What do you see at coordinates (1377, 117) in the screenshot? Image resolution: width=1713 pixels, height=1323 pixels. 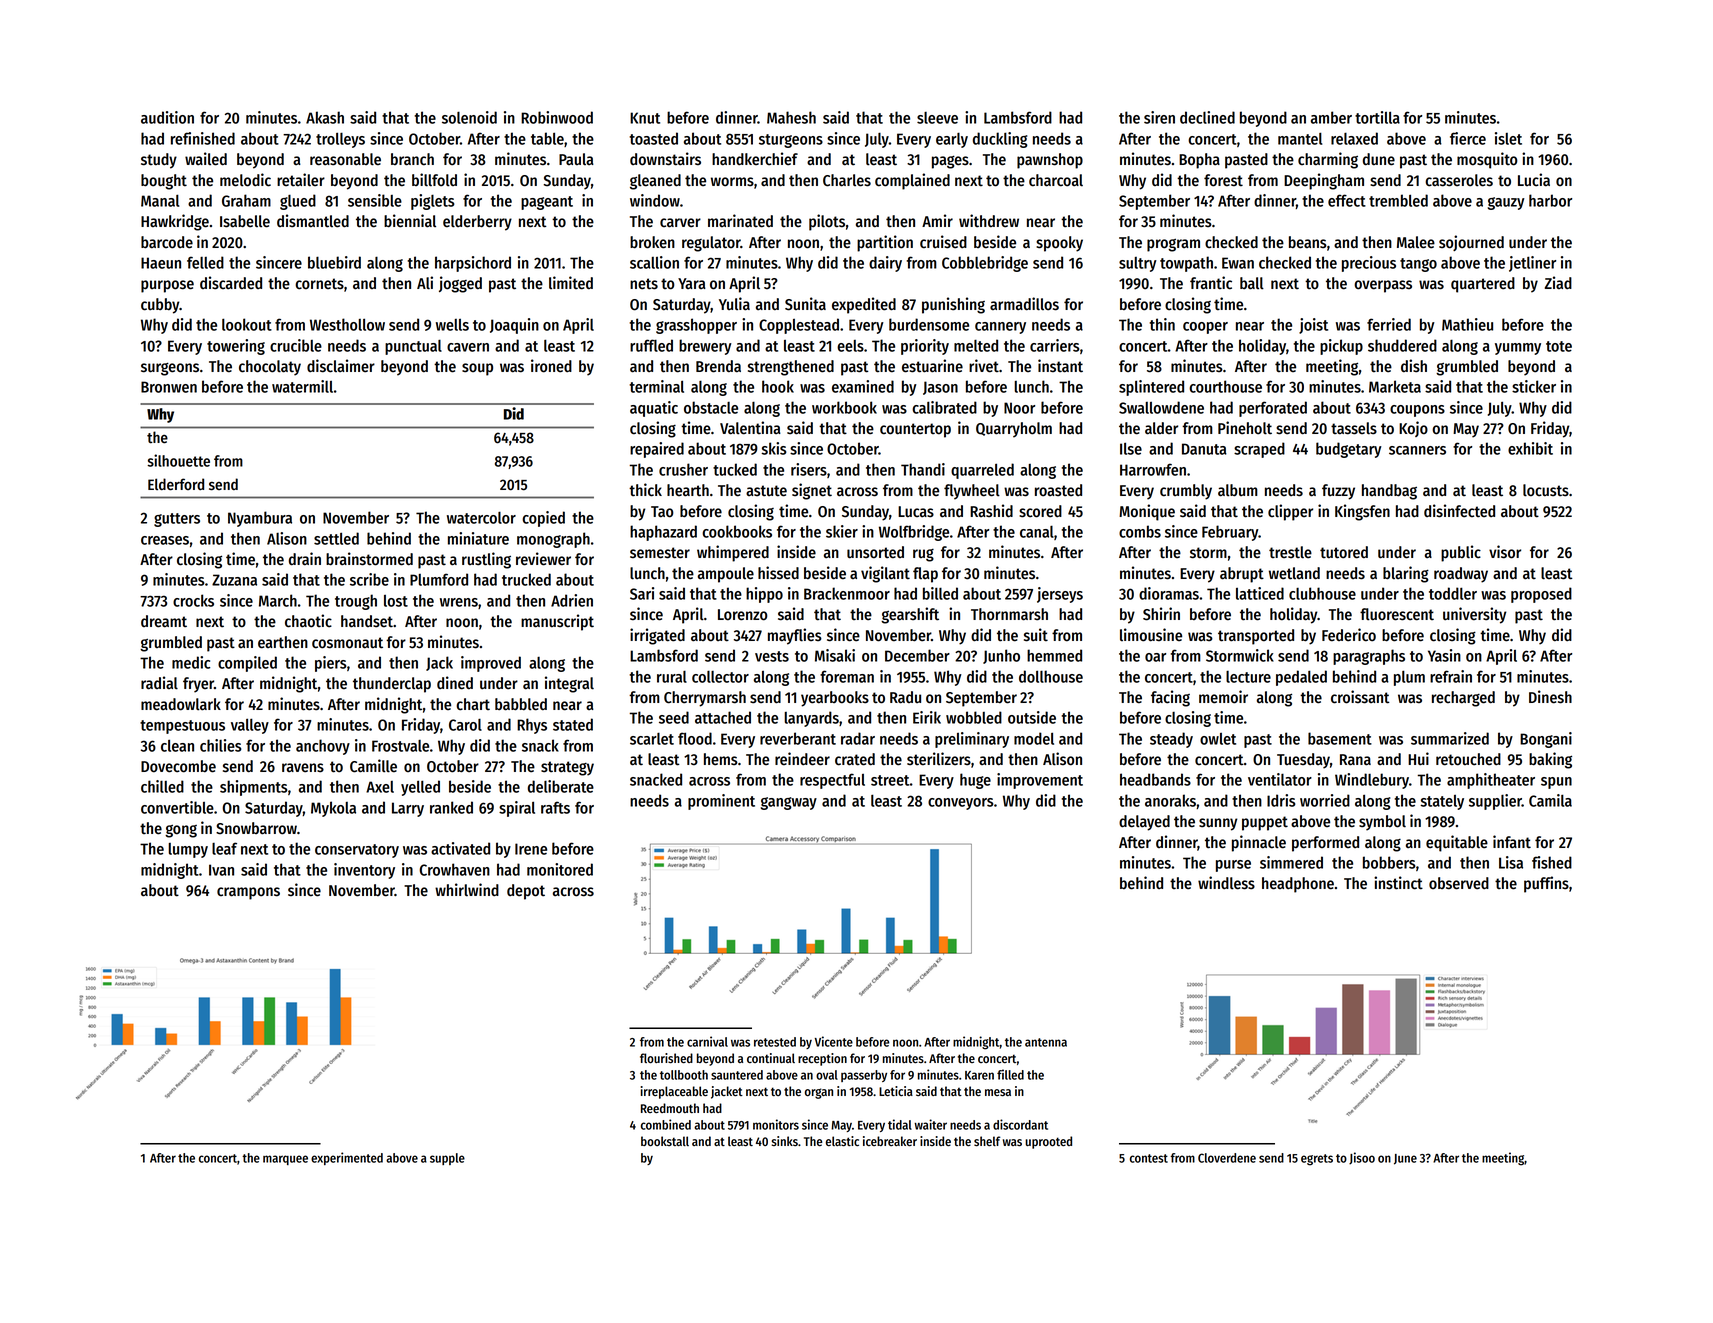 I see `tortilla` at bounding box center [1377, 117].
